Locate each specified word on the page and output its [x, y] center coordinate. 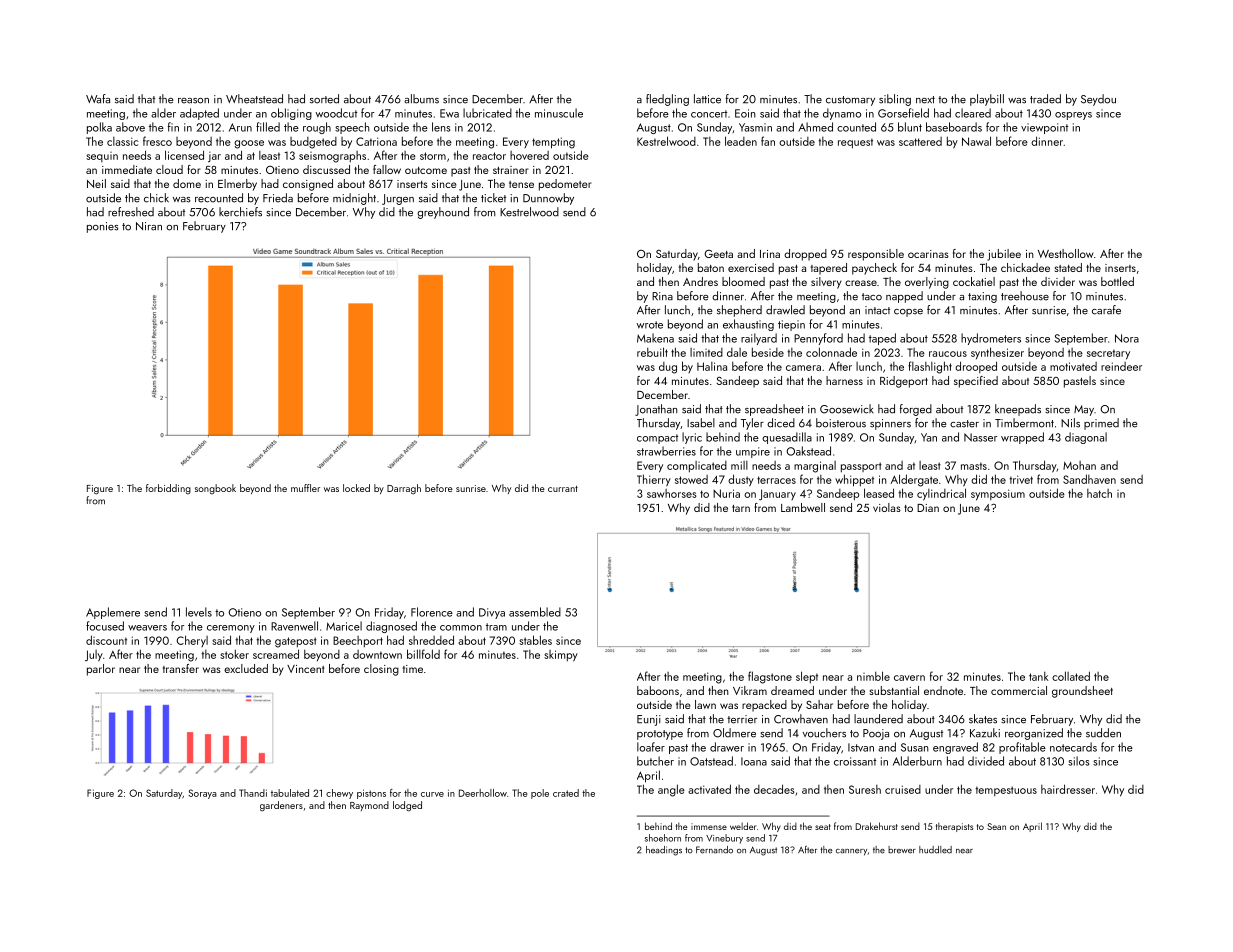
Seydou [1098, 100]
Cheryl [192, 641]
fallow [387, 169]
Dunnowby [548, 199]
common [461, 628]
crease [861, 283]
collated [1071, 676]
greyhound [443, 213]
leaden [741, 141]
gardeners [281, 806]
